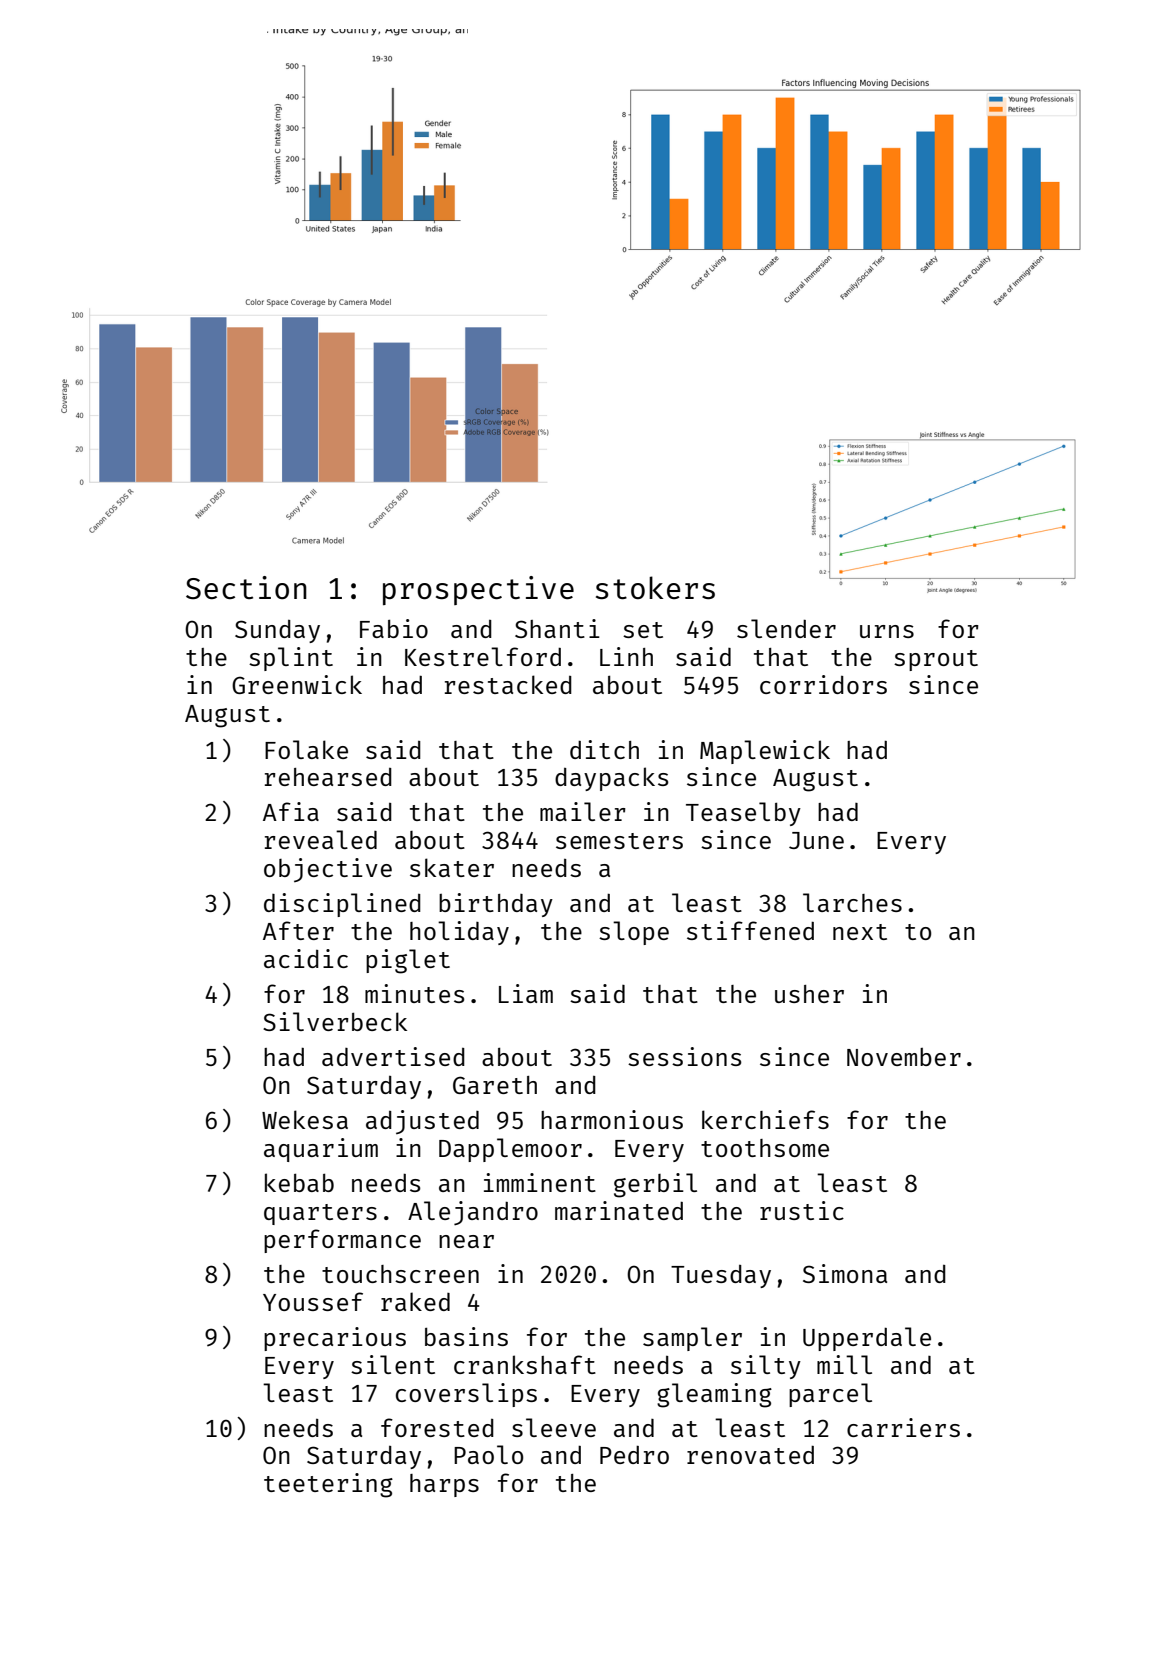 The image size is (1165, 1654). I want to click on splint, so click(291, 659).
